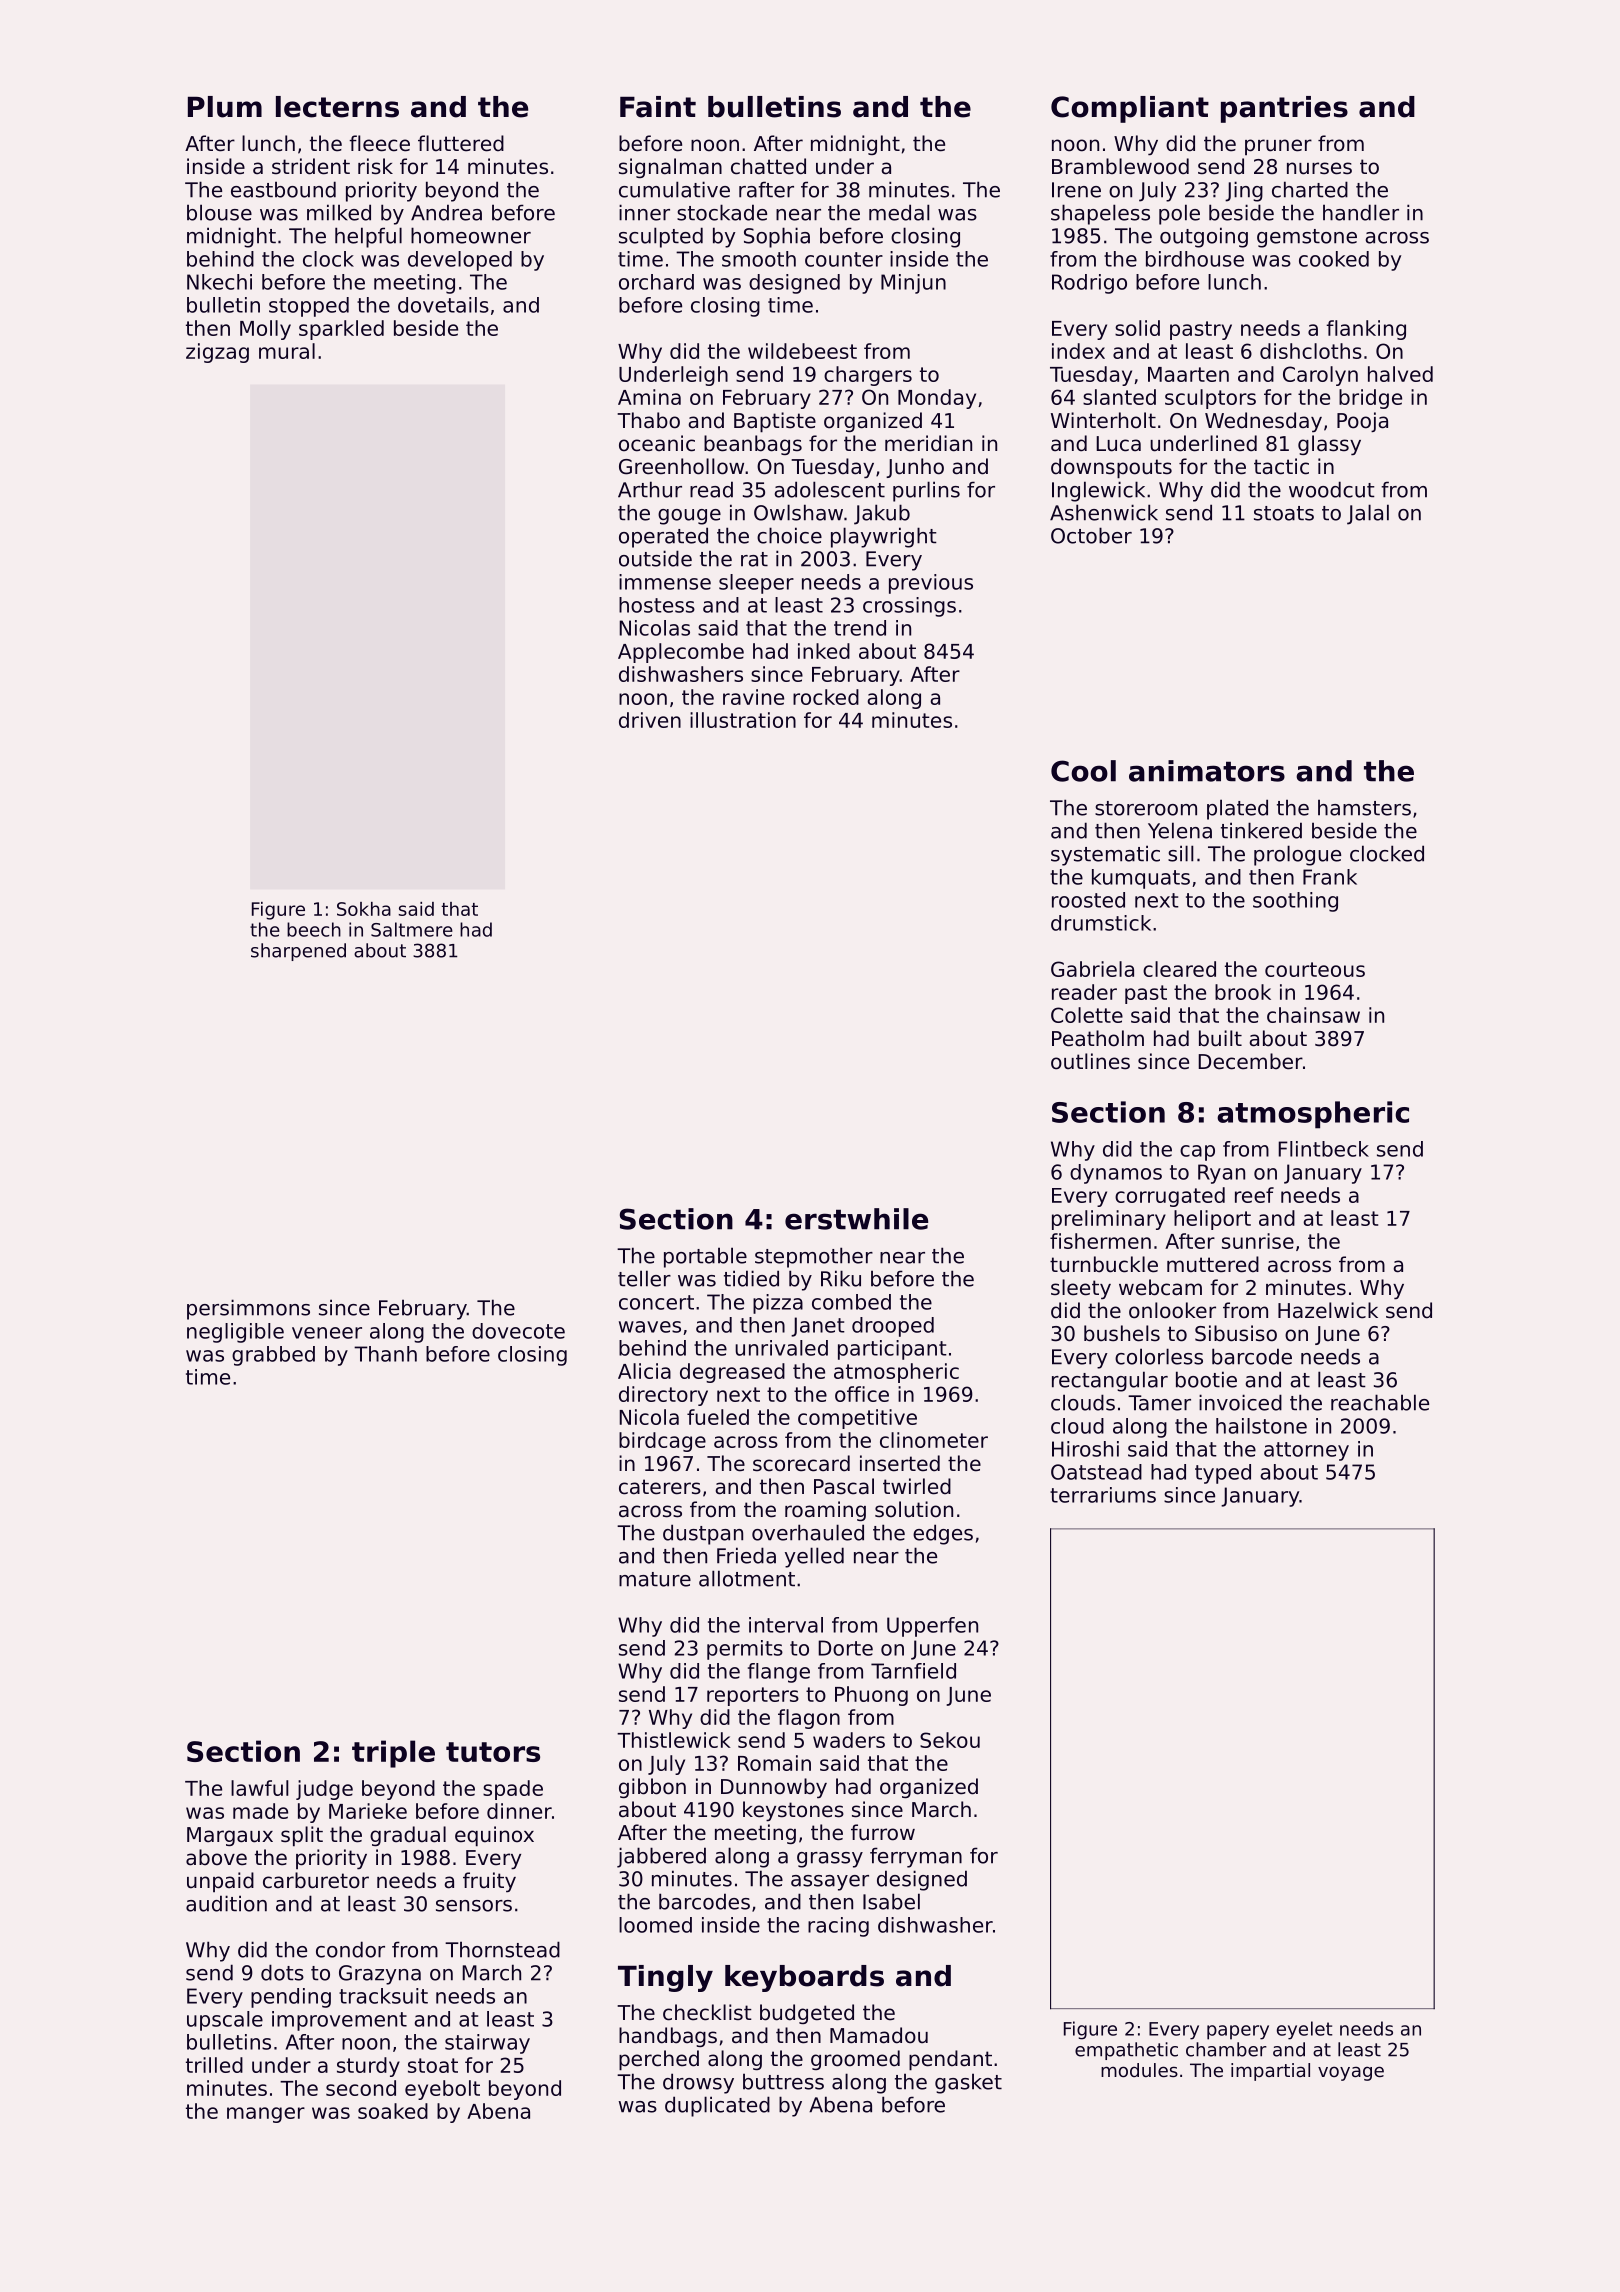 Image resolution: width=1620 pixels, height=2292 pixels. I want to click on mature, so click(655, 1579).
